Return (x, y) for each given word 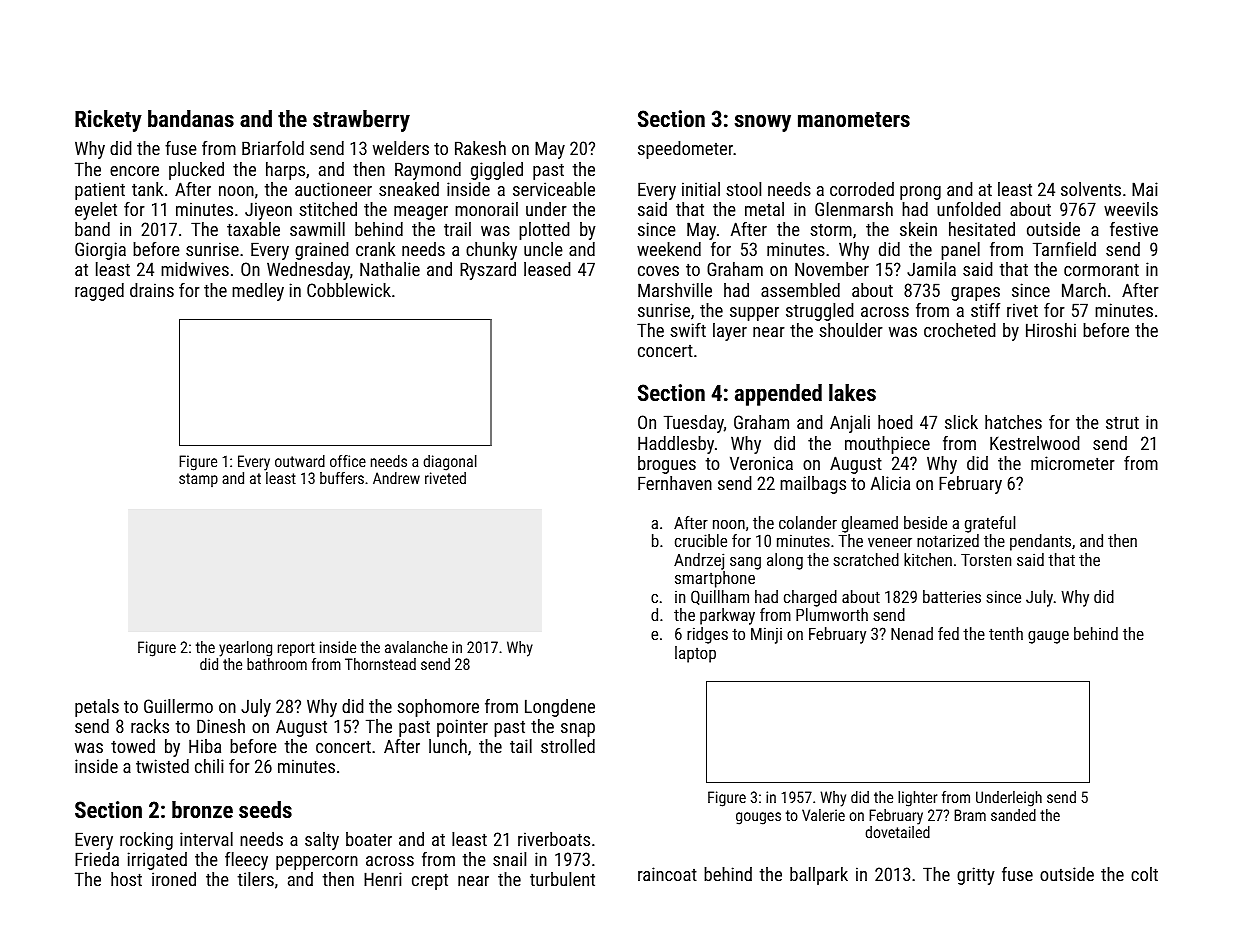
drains (152, 290)
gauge (1048, 637)
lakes (852, 392)
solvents (1091, 189)
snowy (763, 123)
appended (778, 395)
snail (509, 859)
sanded (1013, 815)
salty (322, 841)
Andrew (396, 478)
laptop (695, 654)
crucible (701, 540)
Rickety (108, 121)
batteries (952, 596)
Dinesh (221, 726)
